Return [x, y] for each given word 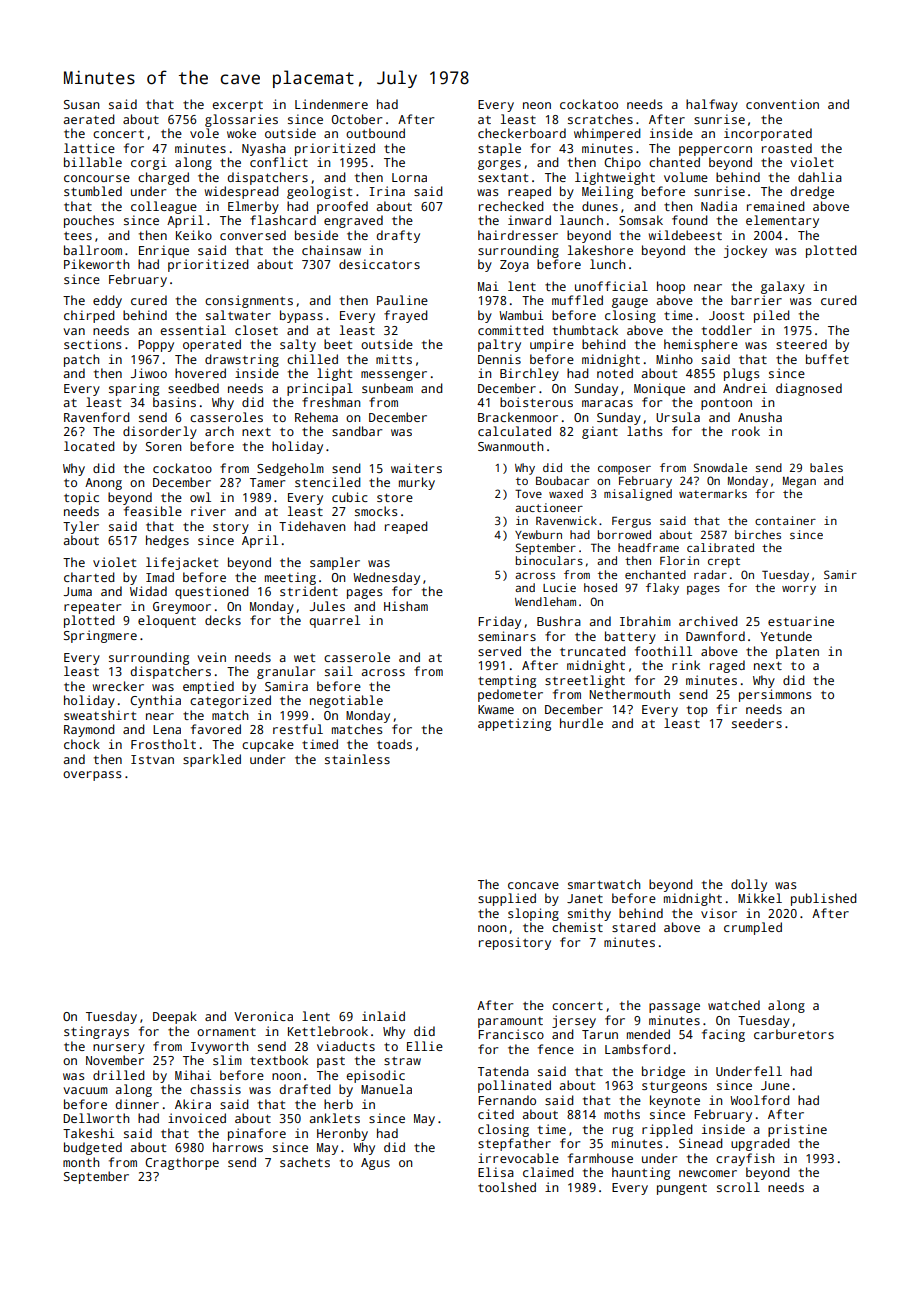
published [824, 899]
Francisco [511, 1034]
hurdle [581, 723]
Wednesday [386, 578]
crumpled [753, 928]
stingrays [96, 1032]
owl [200, 497]
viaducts [346, 1046]
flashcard [283, 220]
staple [499, 149]
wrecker [118, 686]
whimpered [607, 134]
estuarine [801, 621]
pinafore [257, 1134]
